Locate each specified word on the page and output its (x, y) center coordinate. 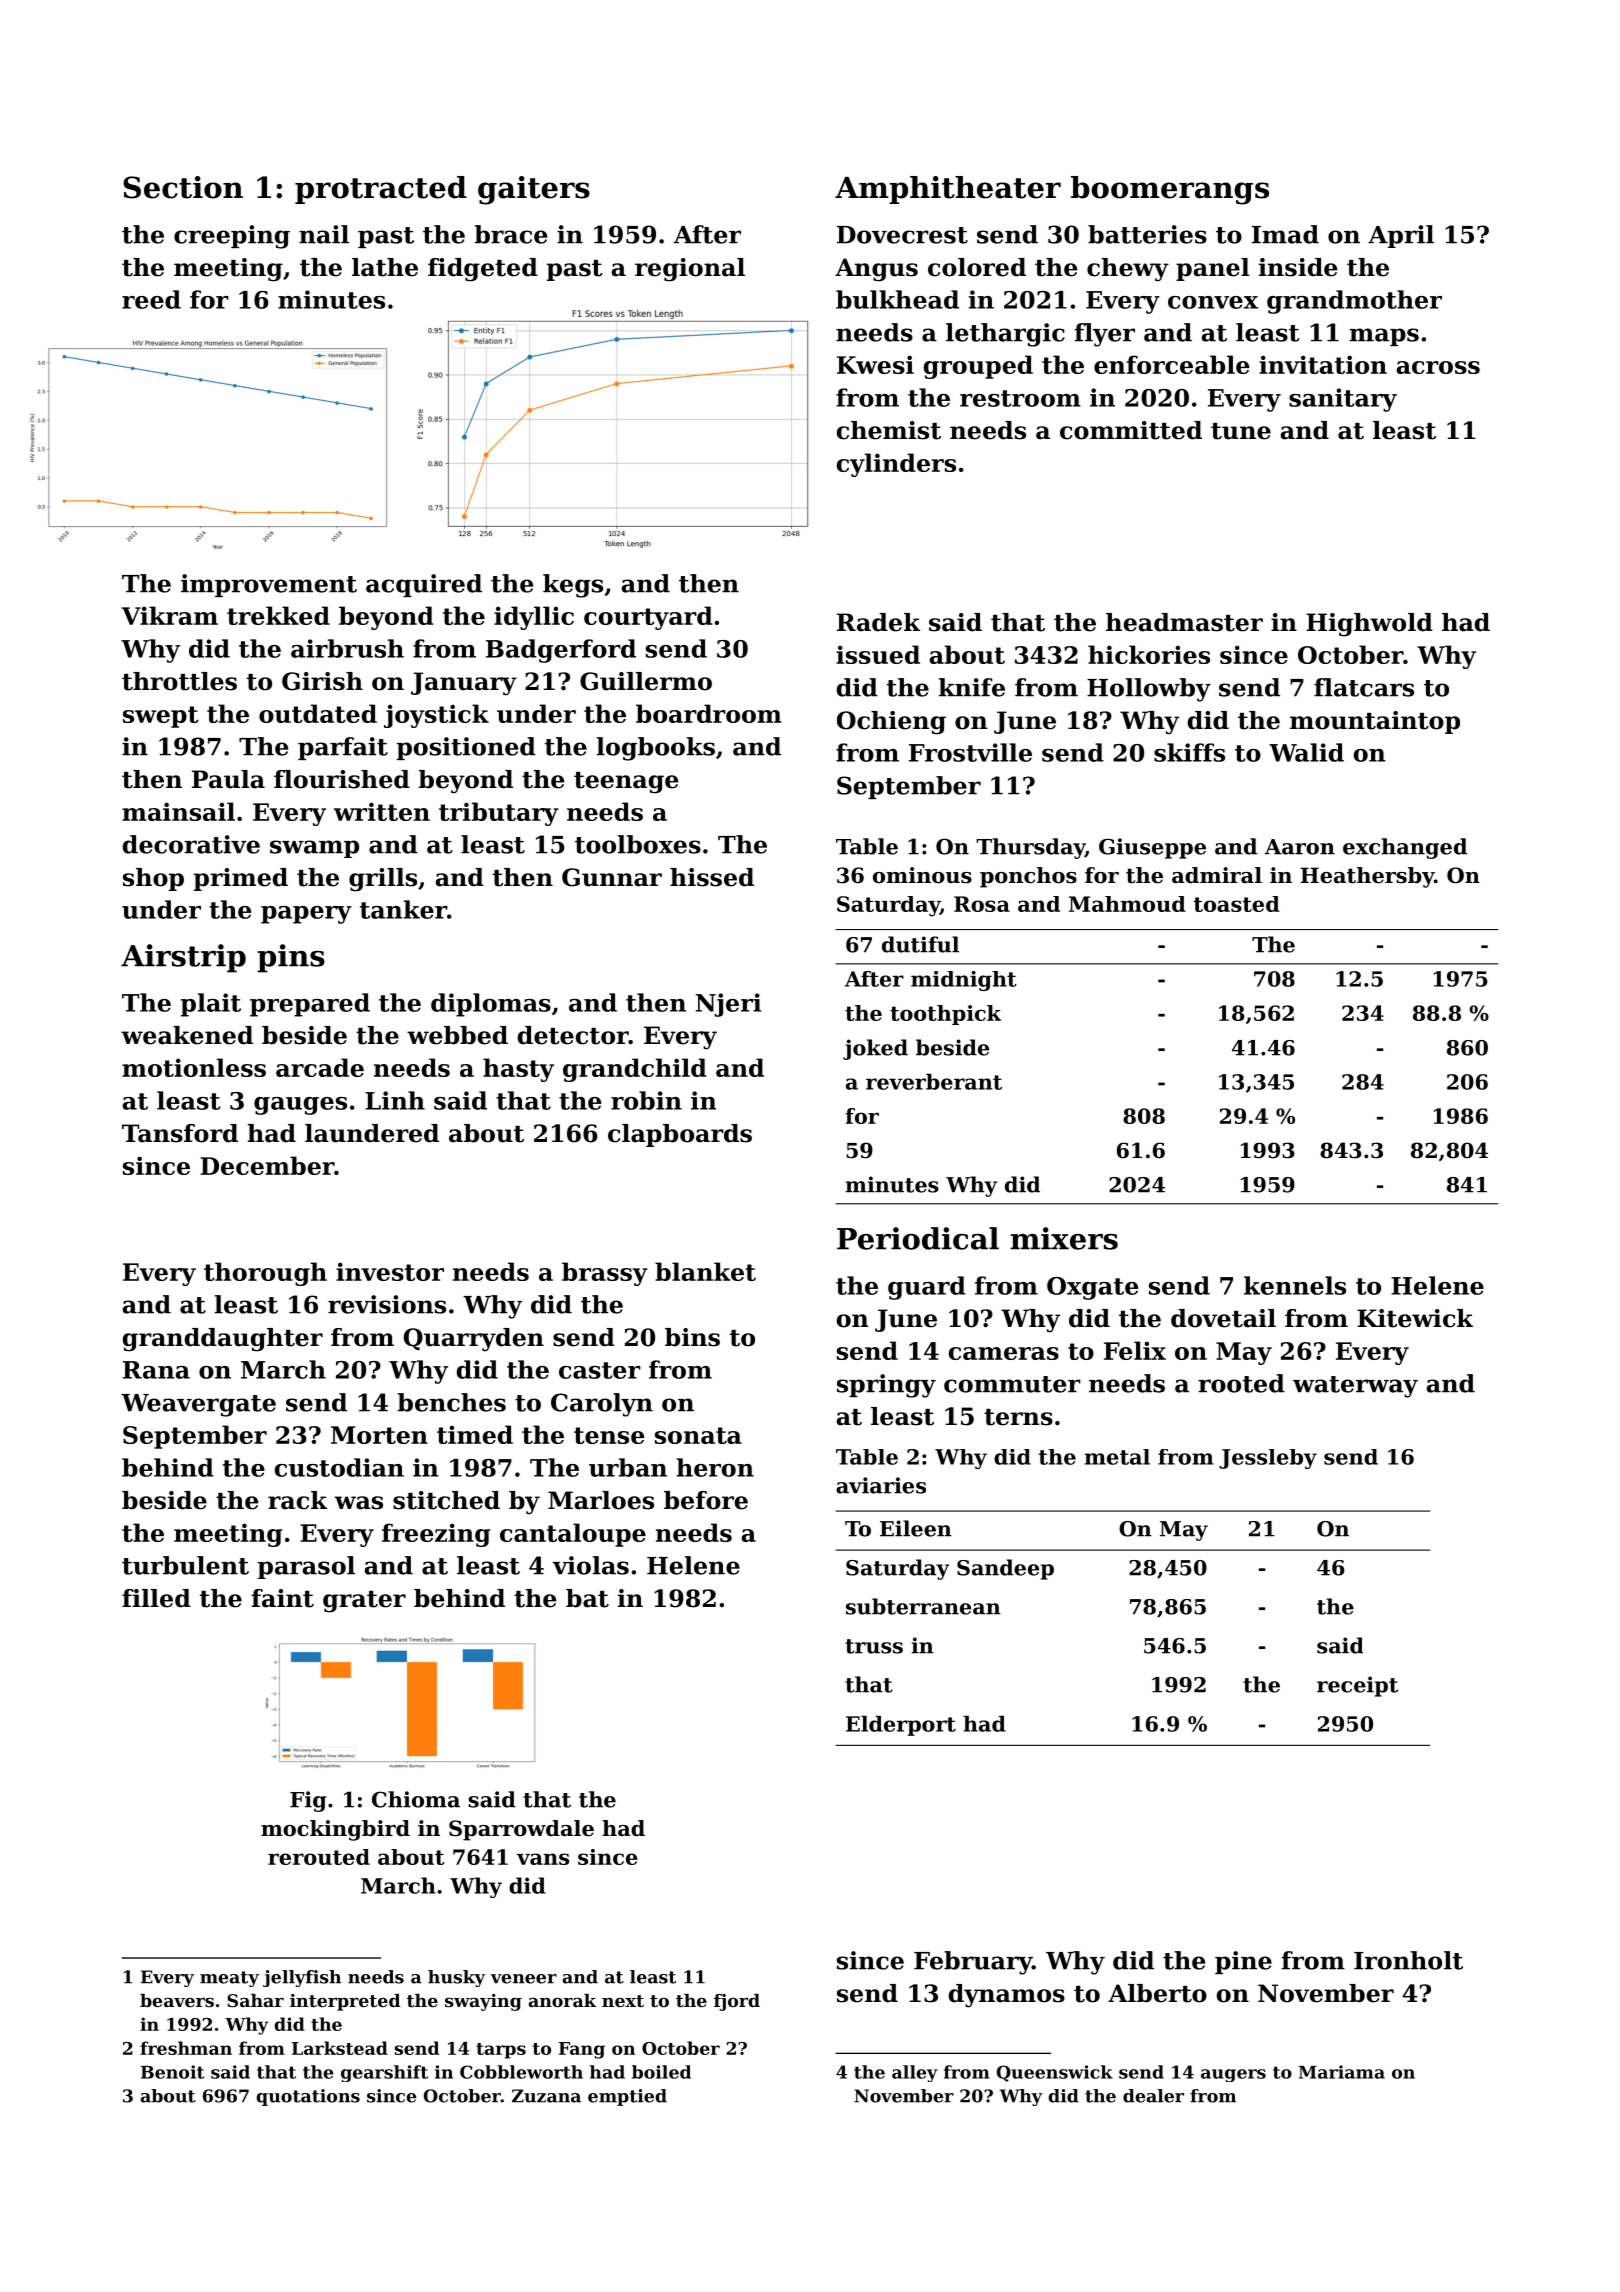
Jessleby (1268, 1459)
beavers (177, 2000)
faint (282, 1598)
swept (161, 717)
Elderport (901, 1726)
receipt (1357, 1686)
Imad (1285, 234)
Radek (878, 622)
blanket (705, 1271)
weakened (187, 1035)
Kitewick (1415, 1318)
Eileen (916, 1528)
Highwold (1369, 625)
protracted (381, 190)
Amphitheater (948, 190)
